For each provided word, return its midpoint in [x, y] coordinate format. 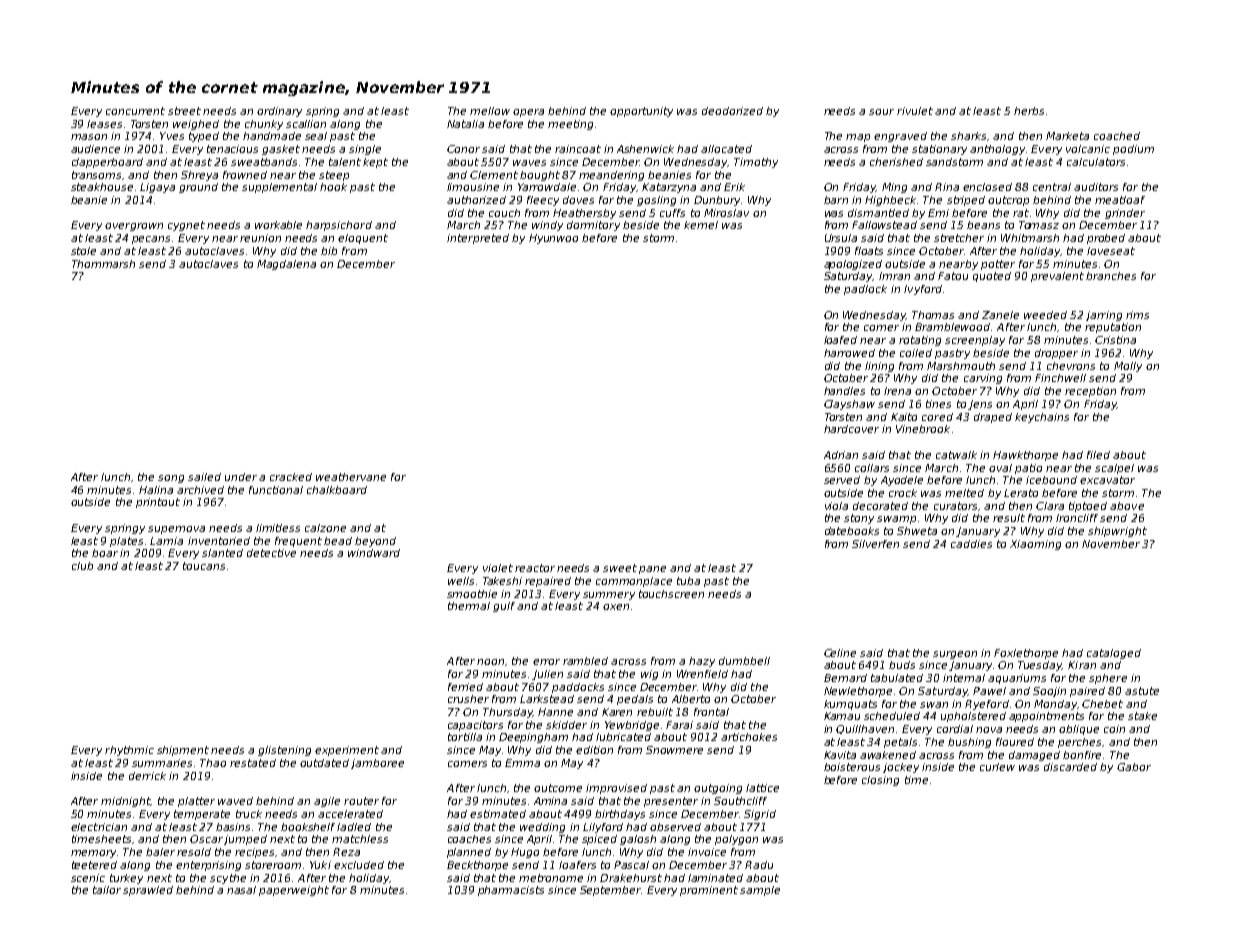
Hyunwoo [553, 239]
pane [652, 570]
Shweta [917, 531]
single [365, 150]
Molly [1128, 367]
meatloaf [1120, 200]
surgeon [955, 655]
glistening [284, 751]
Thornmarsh [103, 264]
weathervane [351, 477]
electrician [99, 827]
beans [983, 225]
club [82, 566]
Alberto [691, 699]
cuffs [672, 213]
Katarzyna [669, 188]
